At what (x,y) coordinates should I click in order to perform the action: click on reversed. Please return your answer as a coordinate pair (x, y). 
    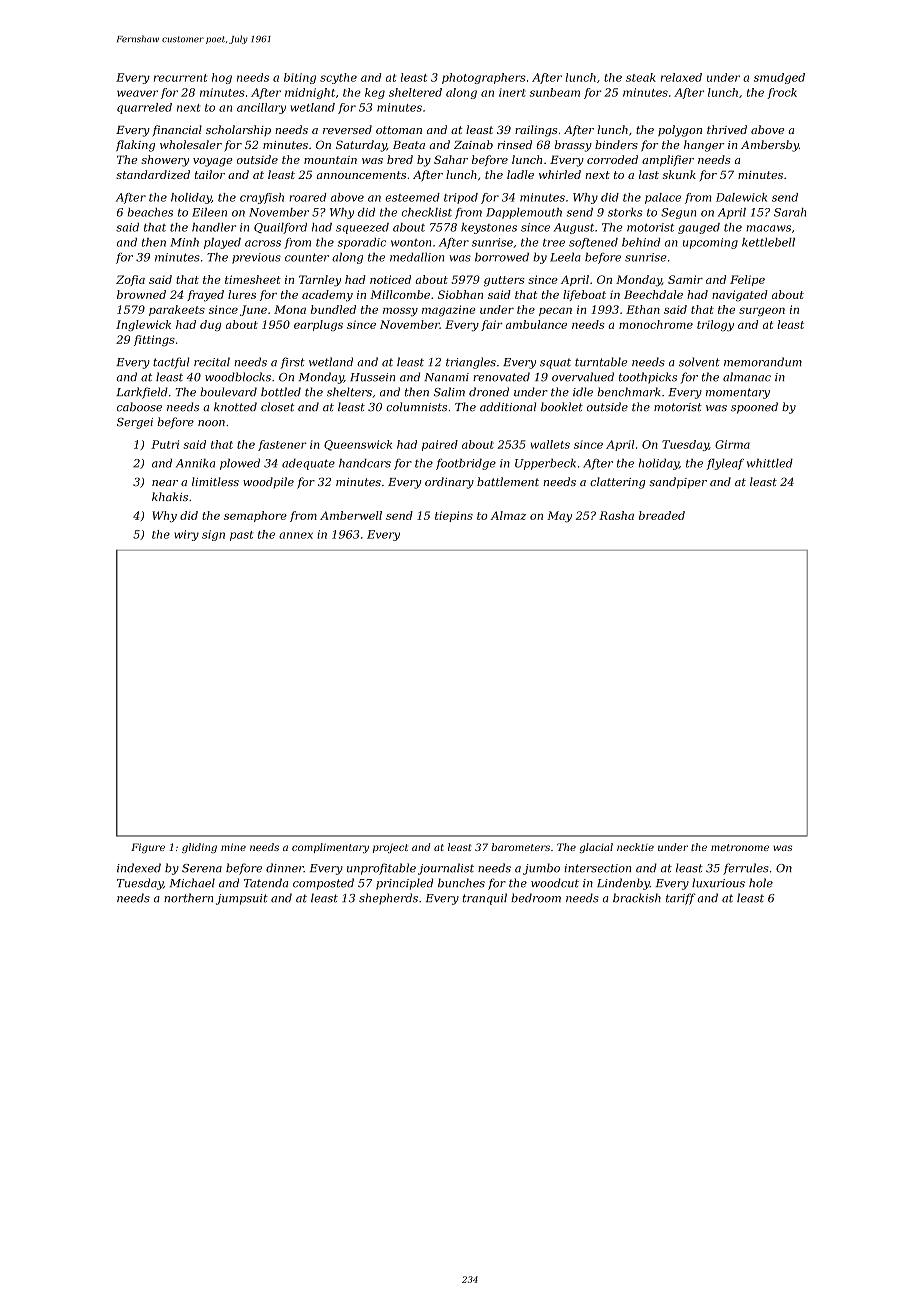
    Looking at the image, I should click on (347, 129).
